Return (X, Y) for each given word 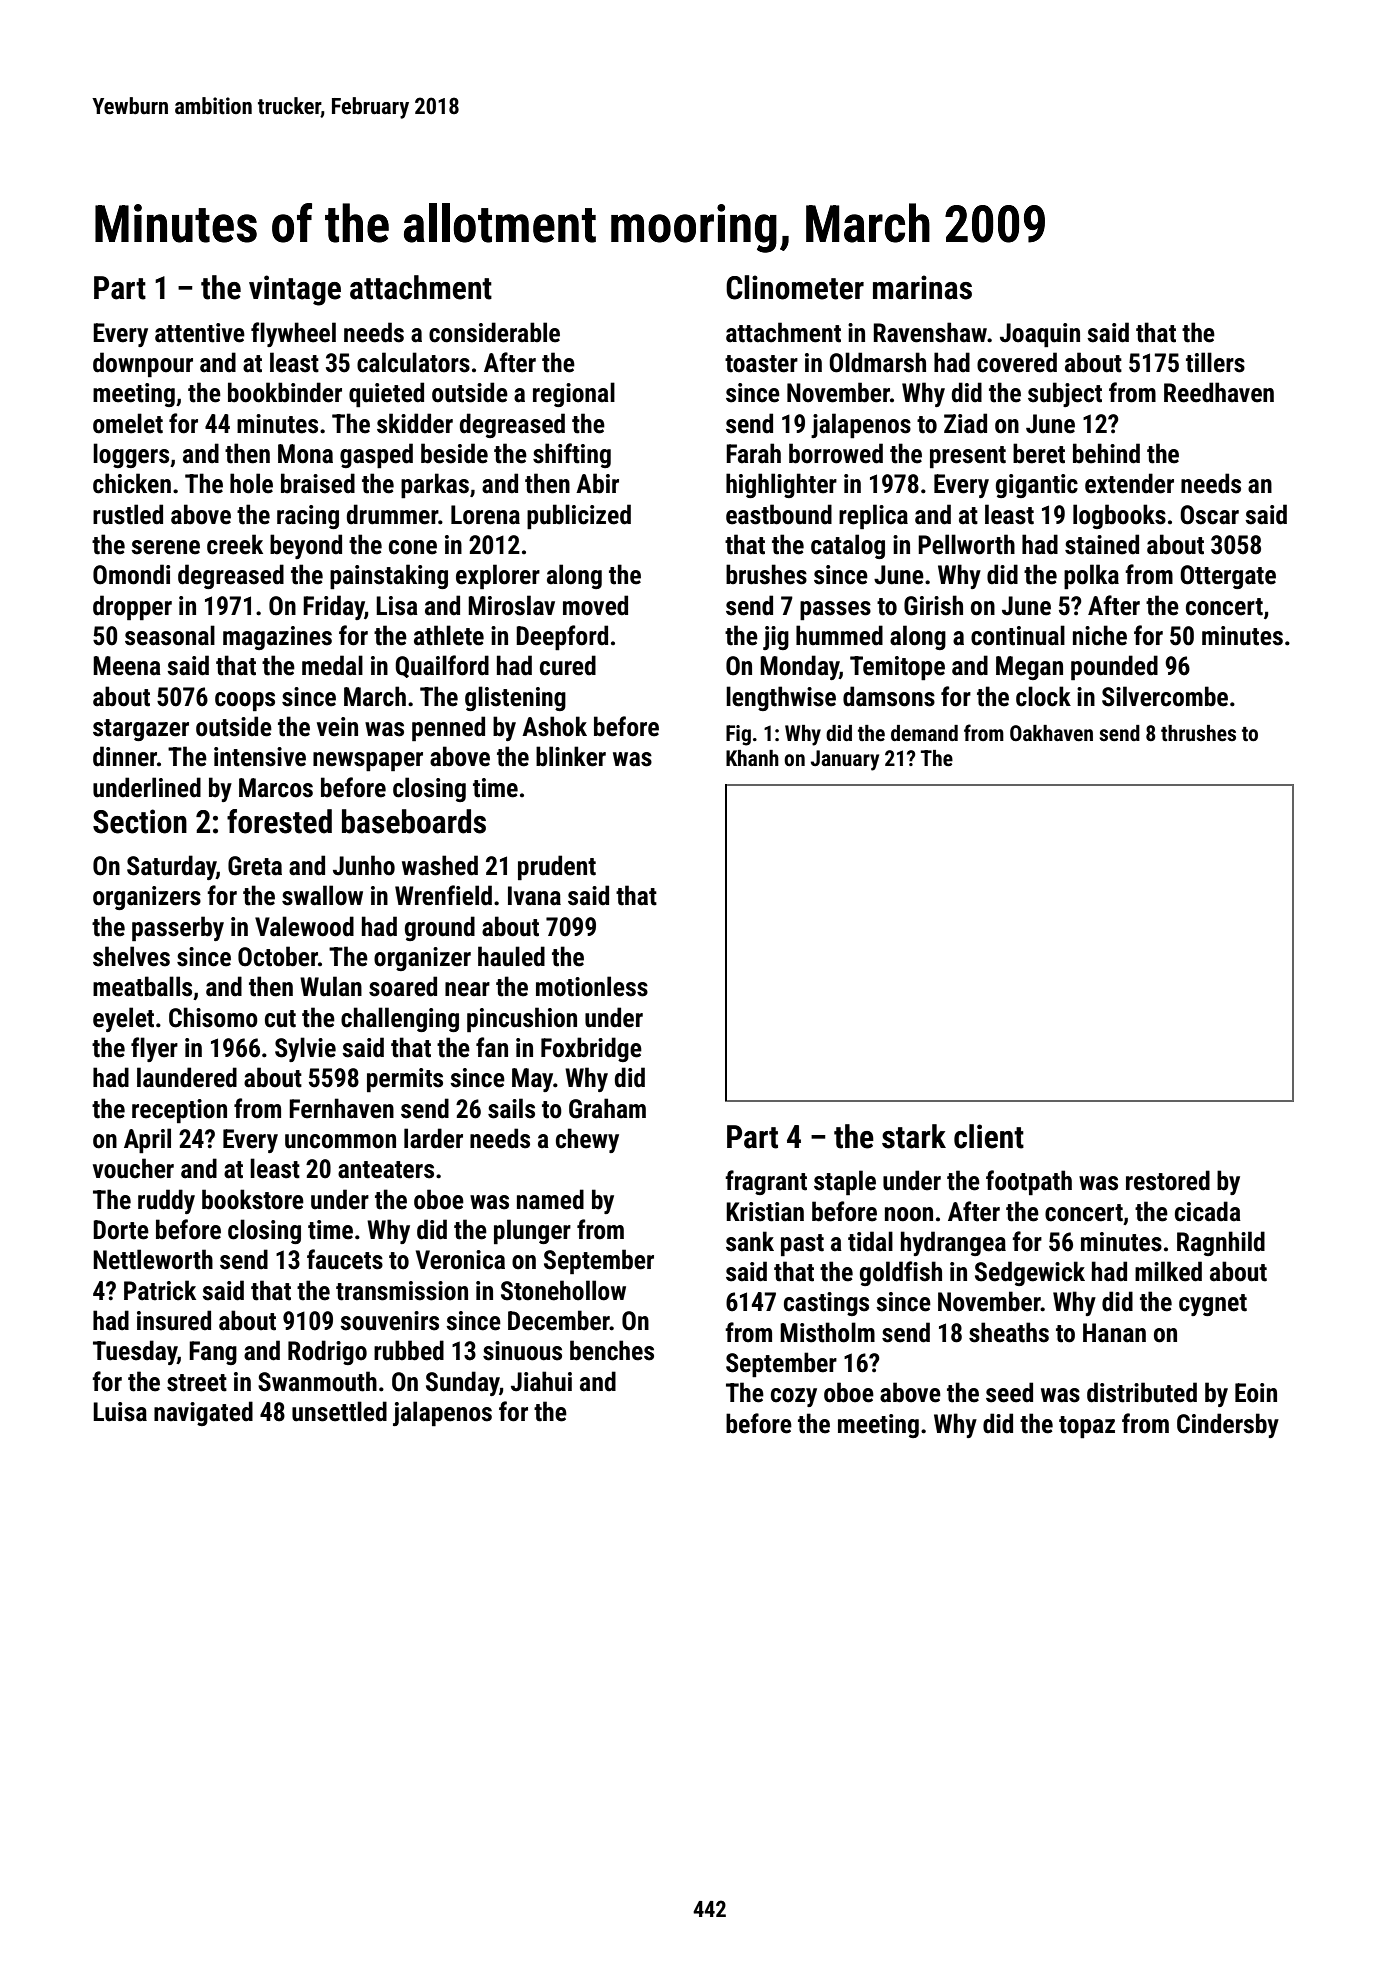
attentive (200, 333)
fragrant (766, 1182)
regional (574, 394)
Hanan (1114, 1333)
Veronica (460, 1260)
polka (1091, 577)
